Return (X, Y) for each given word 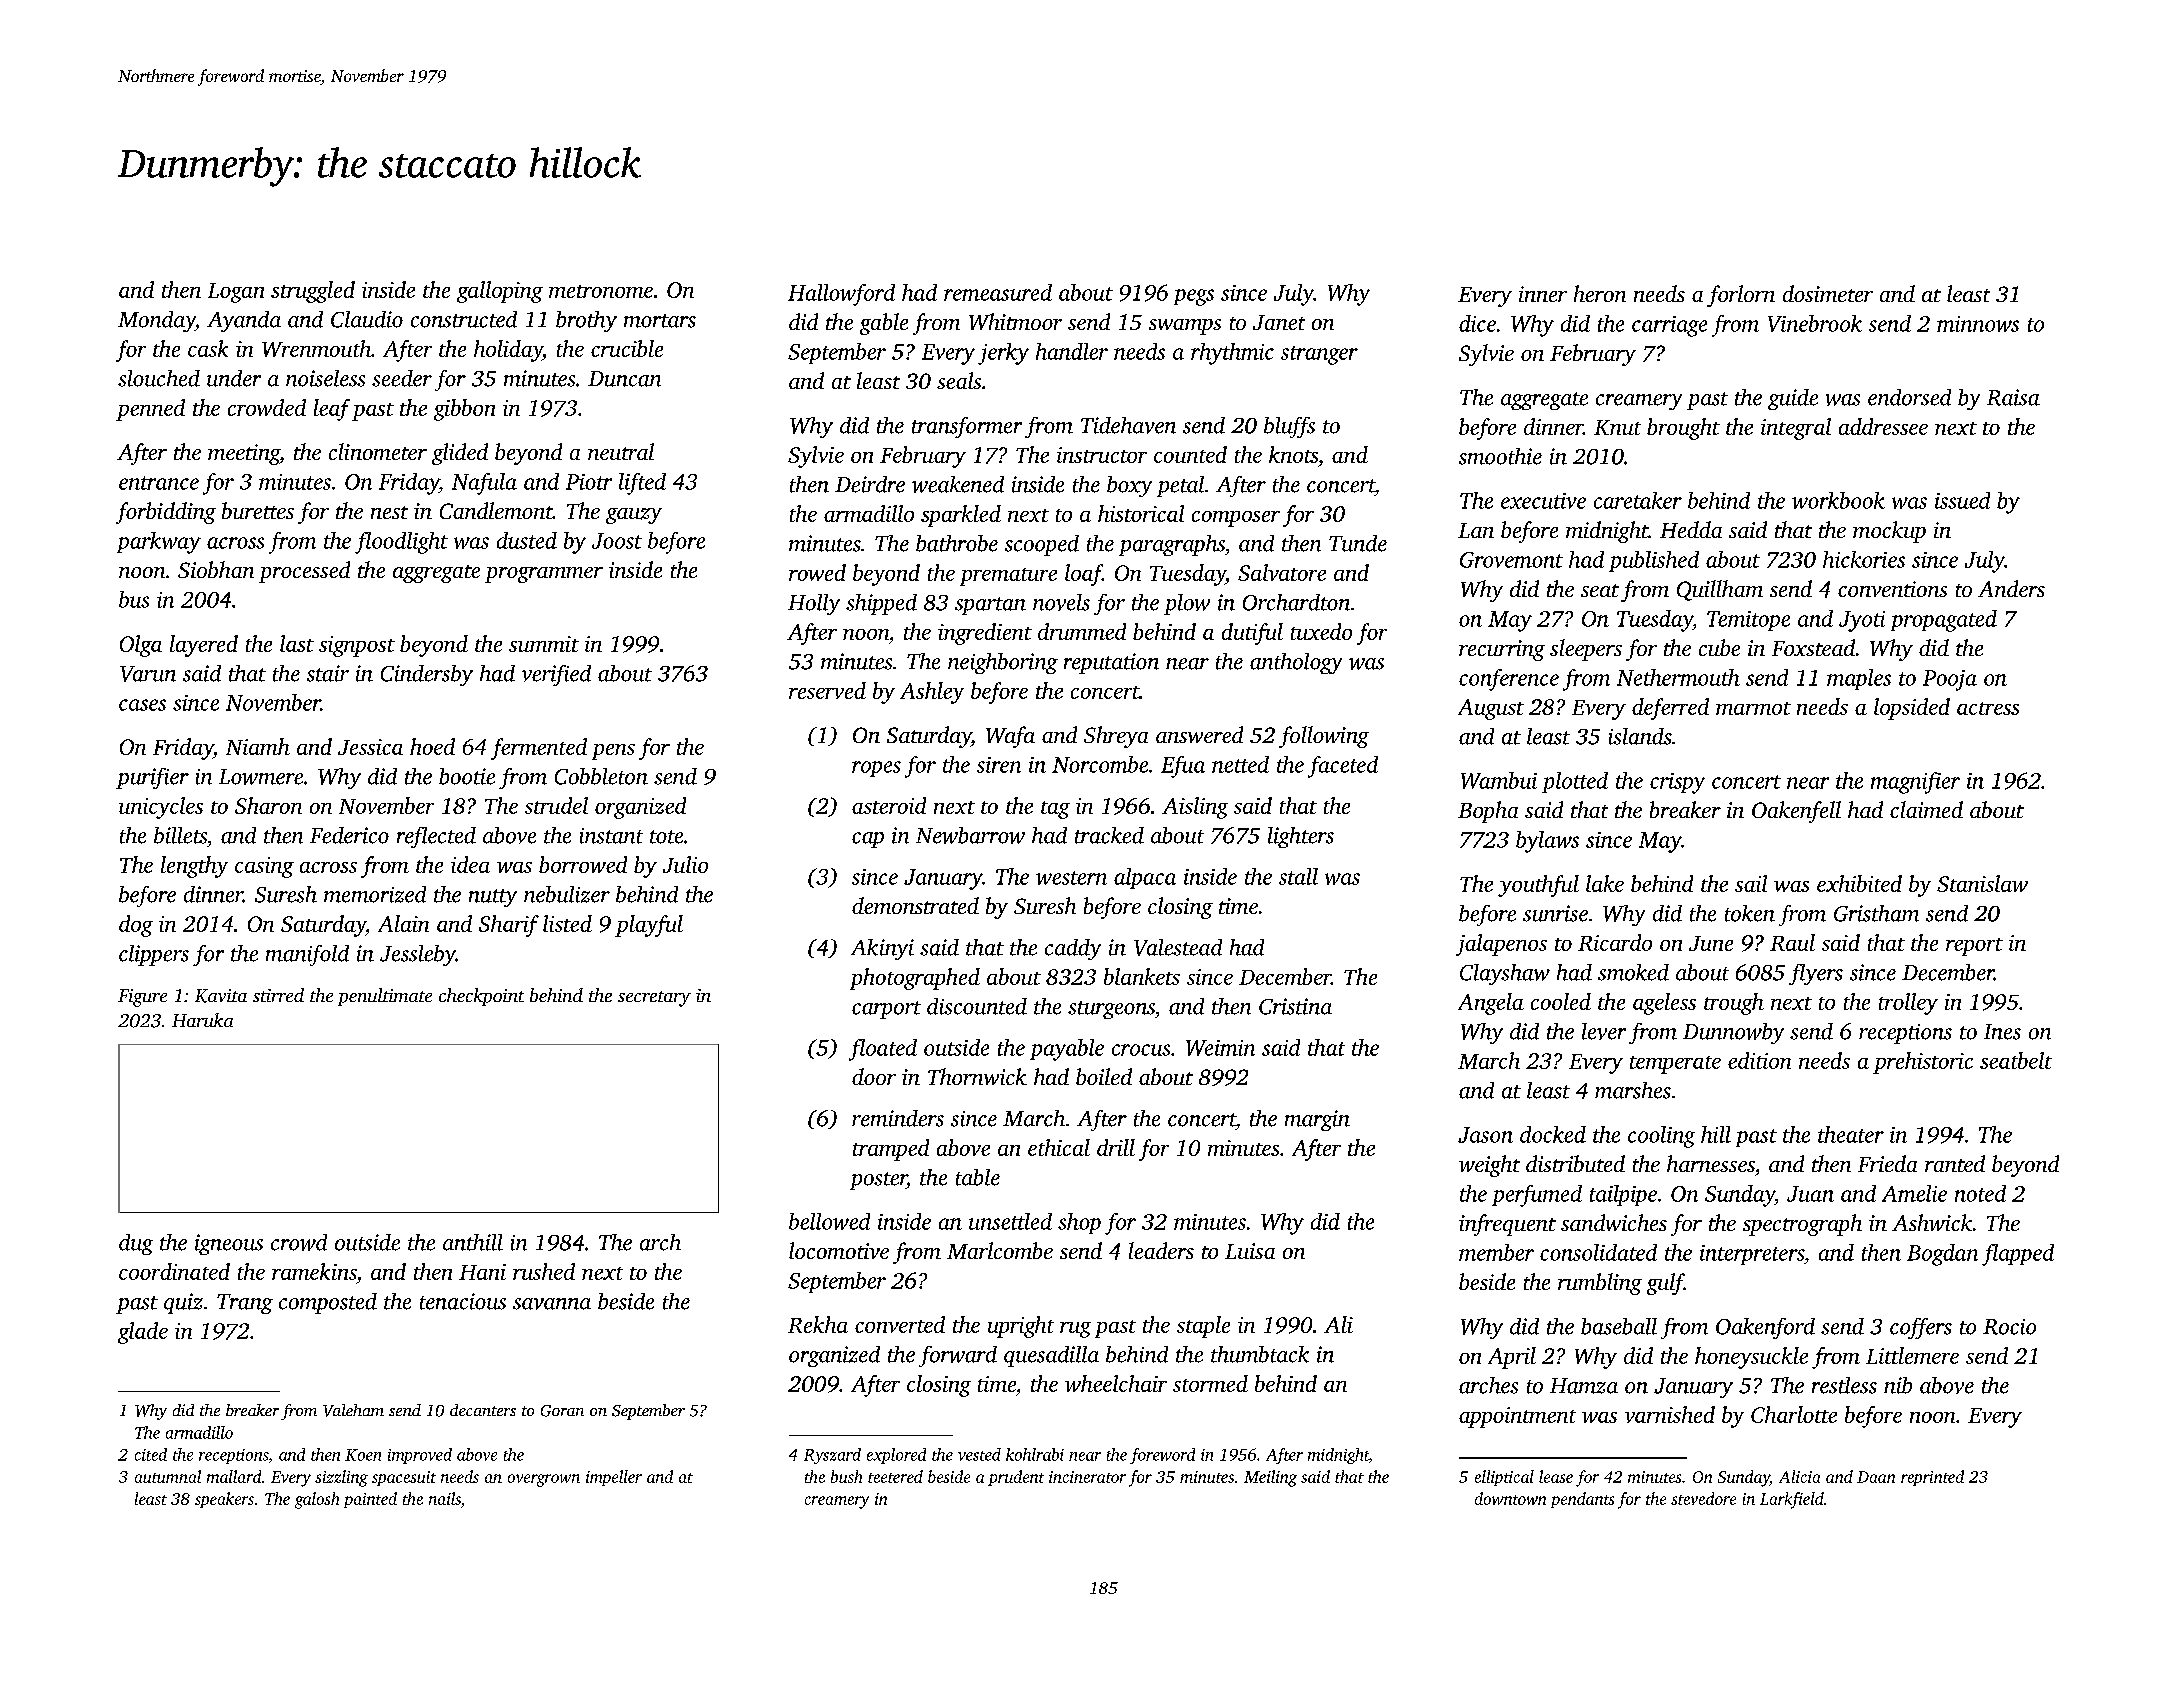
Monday (156, 321)
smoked (1633, 972)
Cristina (1295, 1006)
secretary (654, 999)
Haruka (202, 1020)
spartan (990, 606)
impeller (614, 1478)
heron (1600, 293)
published (1654, 561)
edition (1759, 1060)
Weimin (1220, 1048)
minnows (1978, 324)
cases (142, 705)
